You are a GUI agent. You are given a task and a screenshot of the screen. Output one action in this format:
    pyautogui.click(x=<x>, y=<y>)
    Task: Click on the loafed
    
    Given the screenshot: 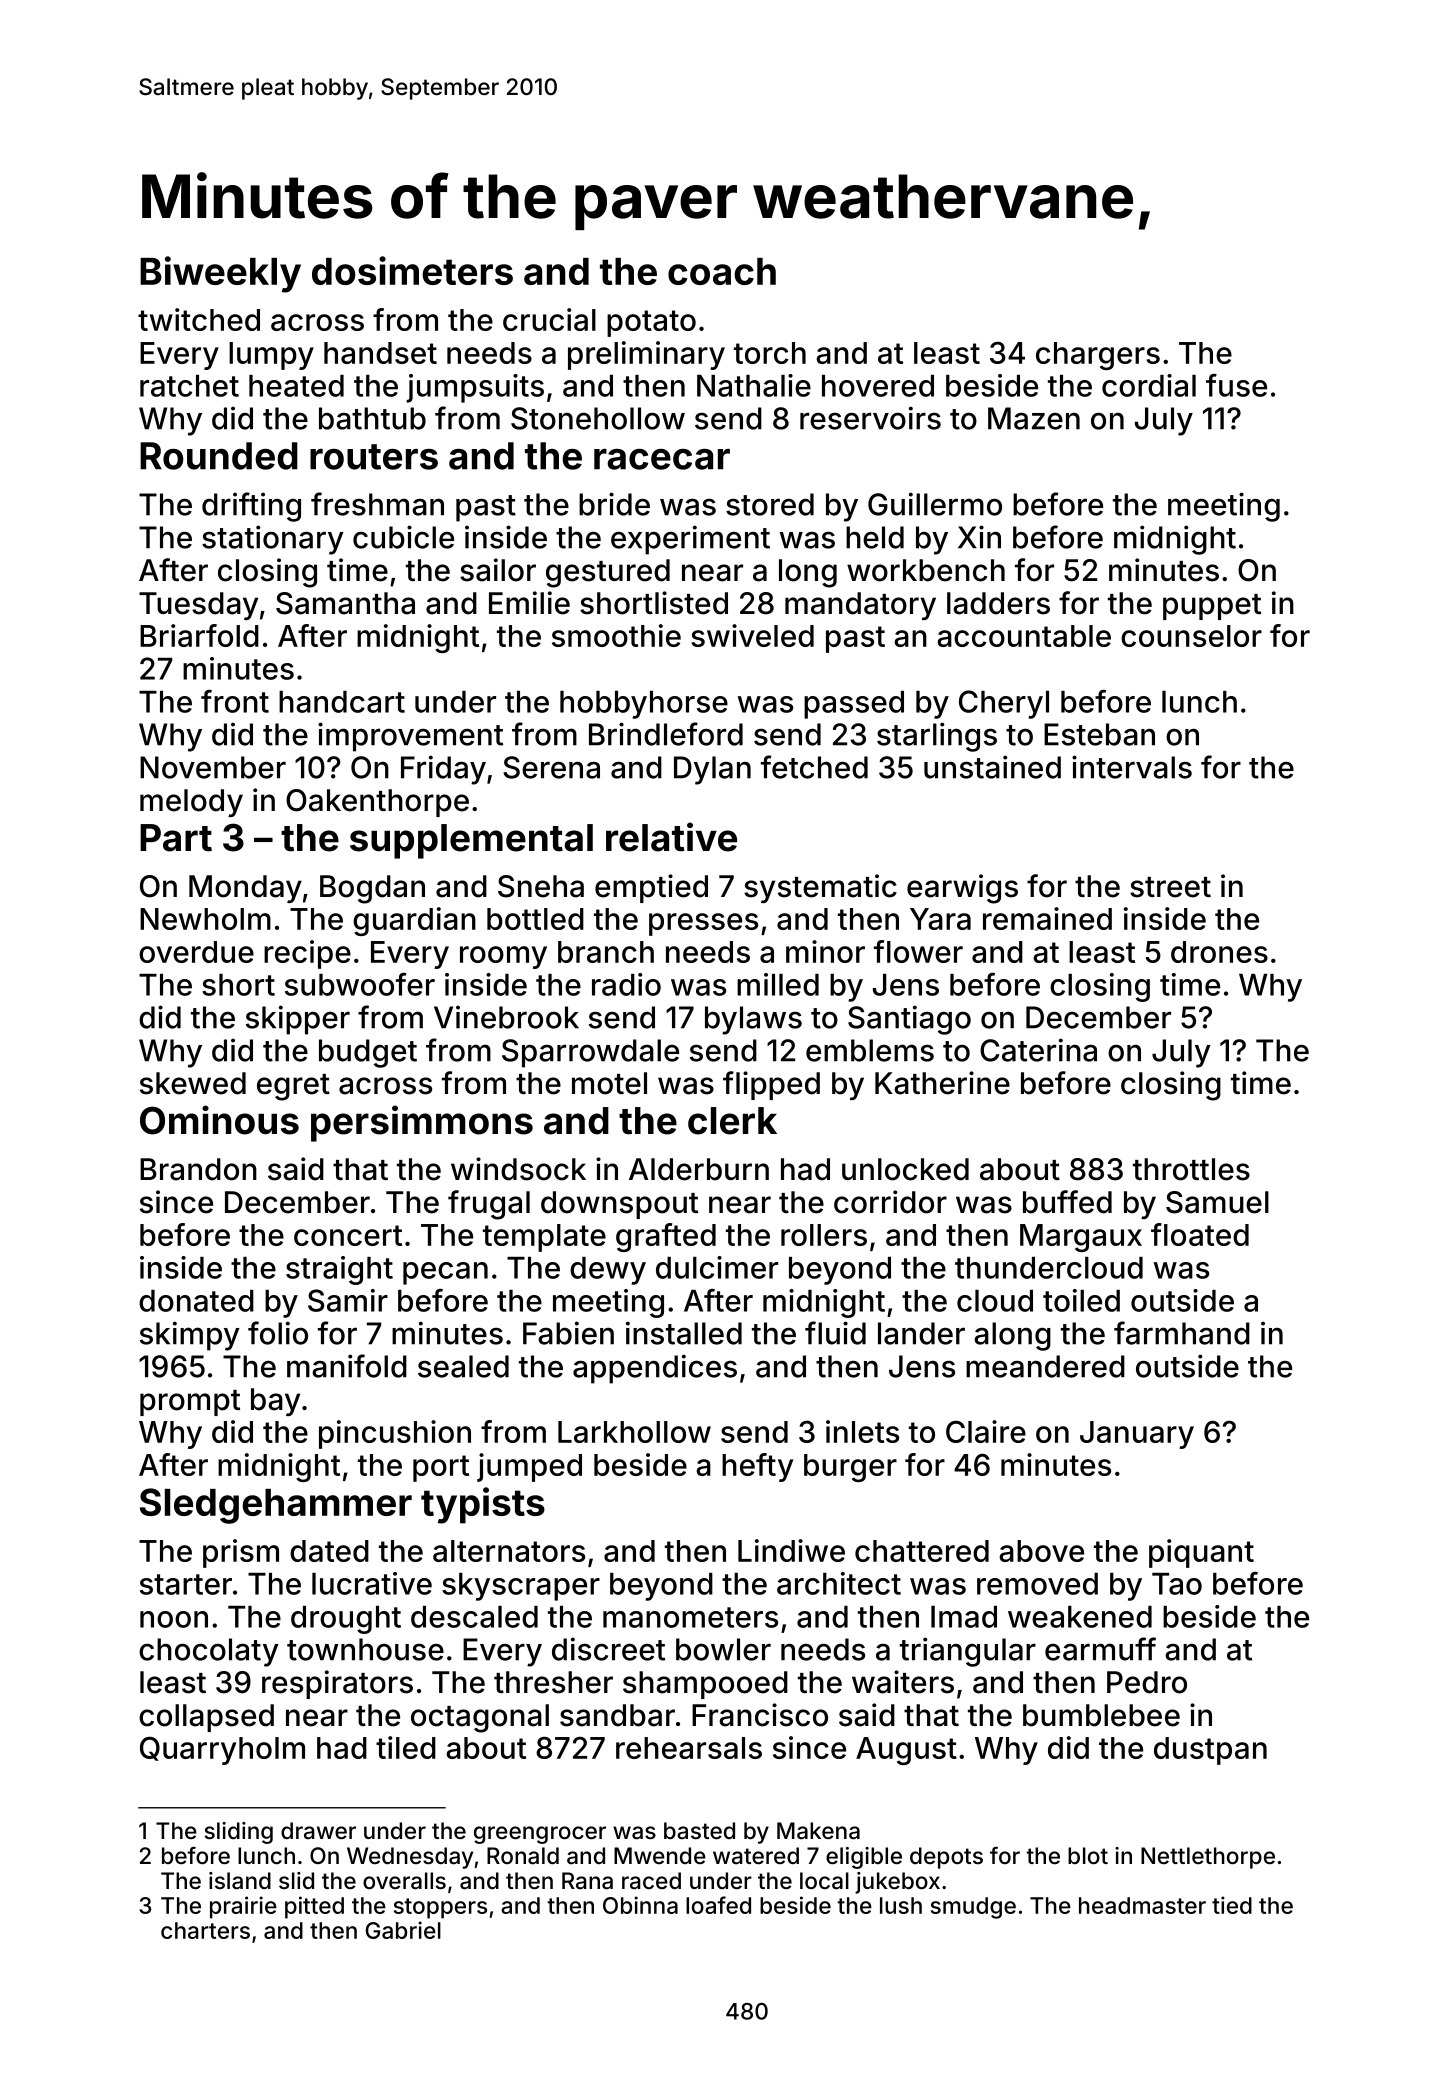 What is the action you would take?
    pyautogui.click(x=718, y=1905)
